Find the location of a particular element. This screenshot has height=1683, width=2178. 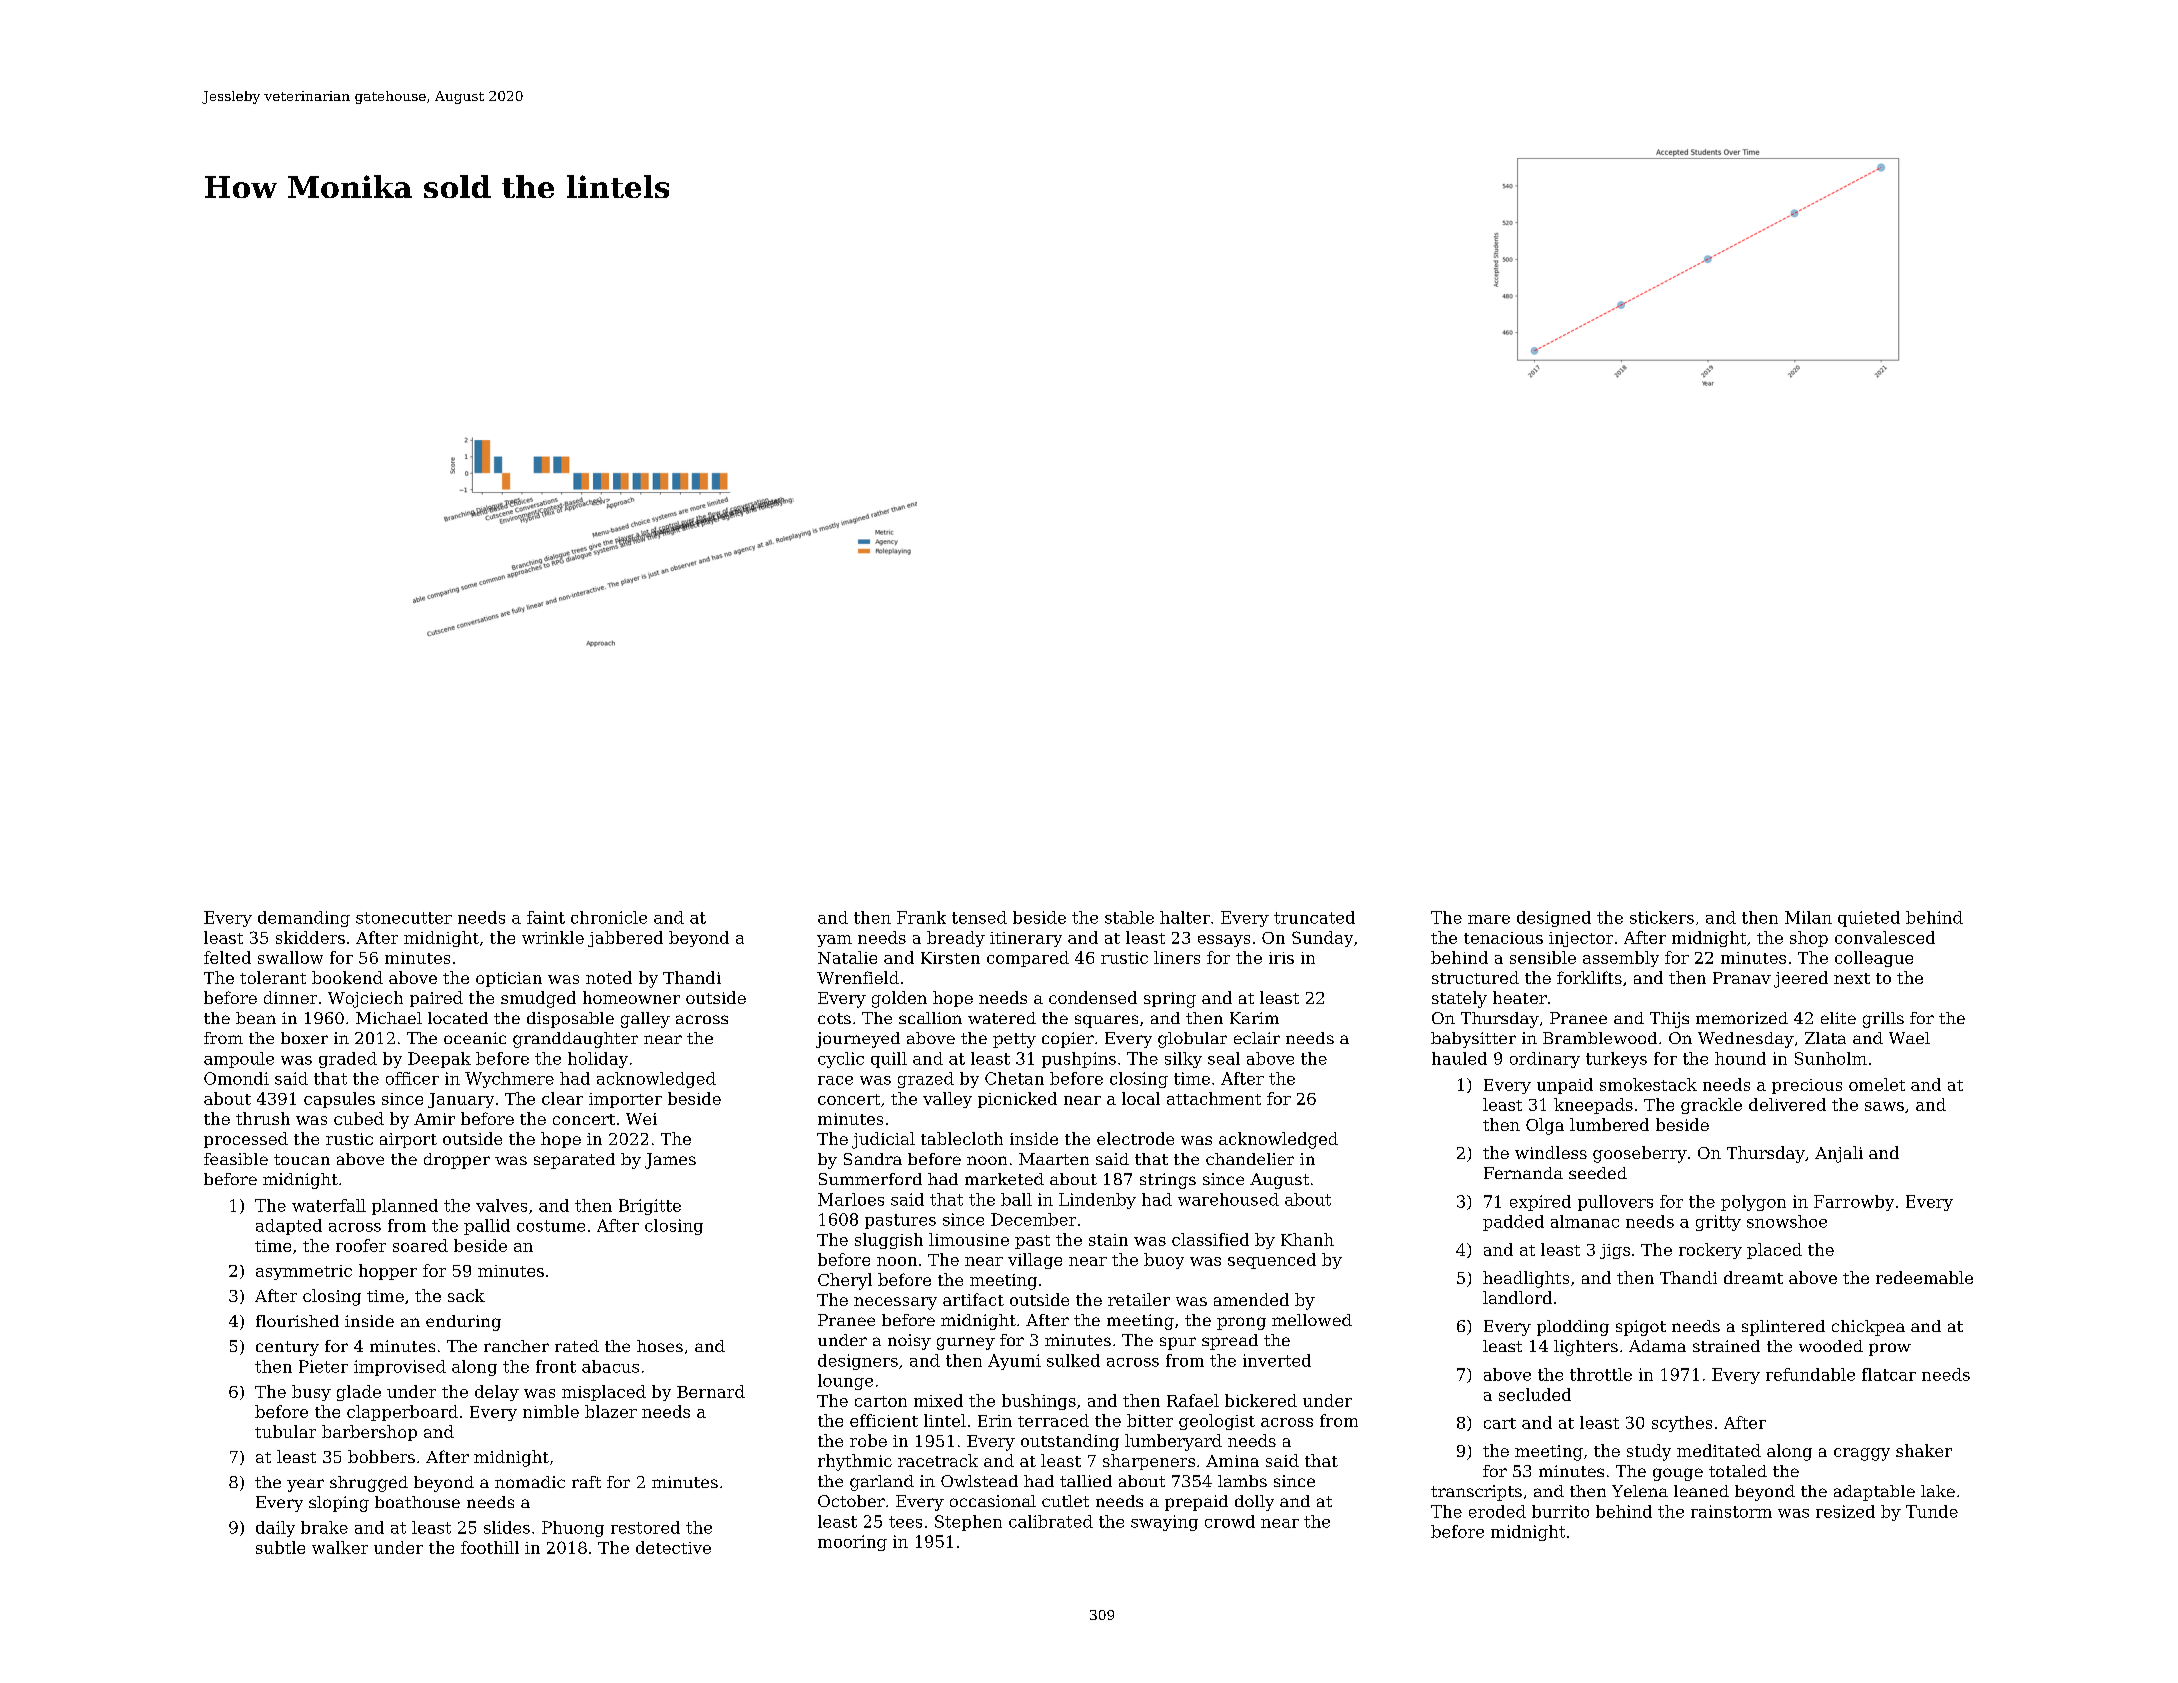

halter is located at coordinates (1185, 917).
